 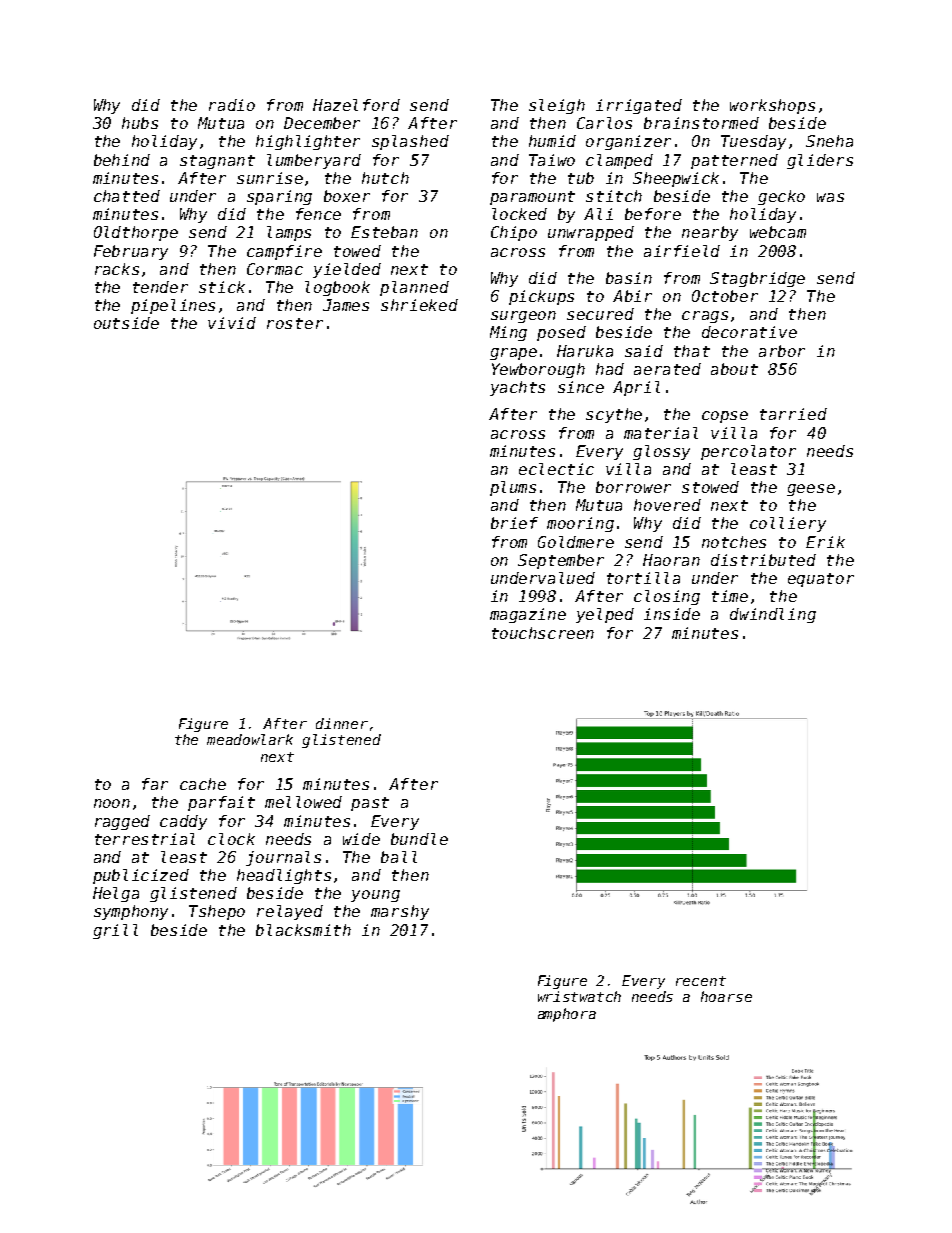 I want to click on past, so click(x=370, y=804).
